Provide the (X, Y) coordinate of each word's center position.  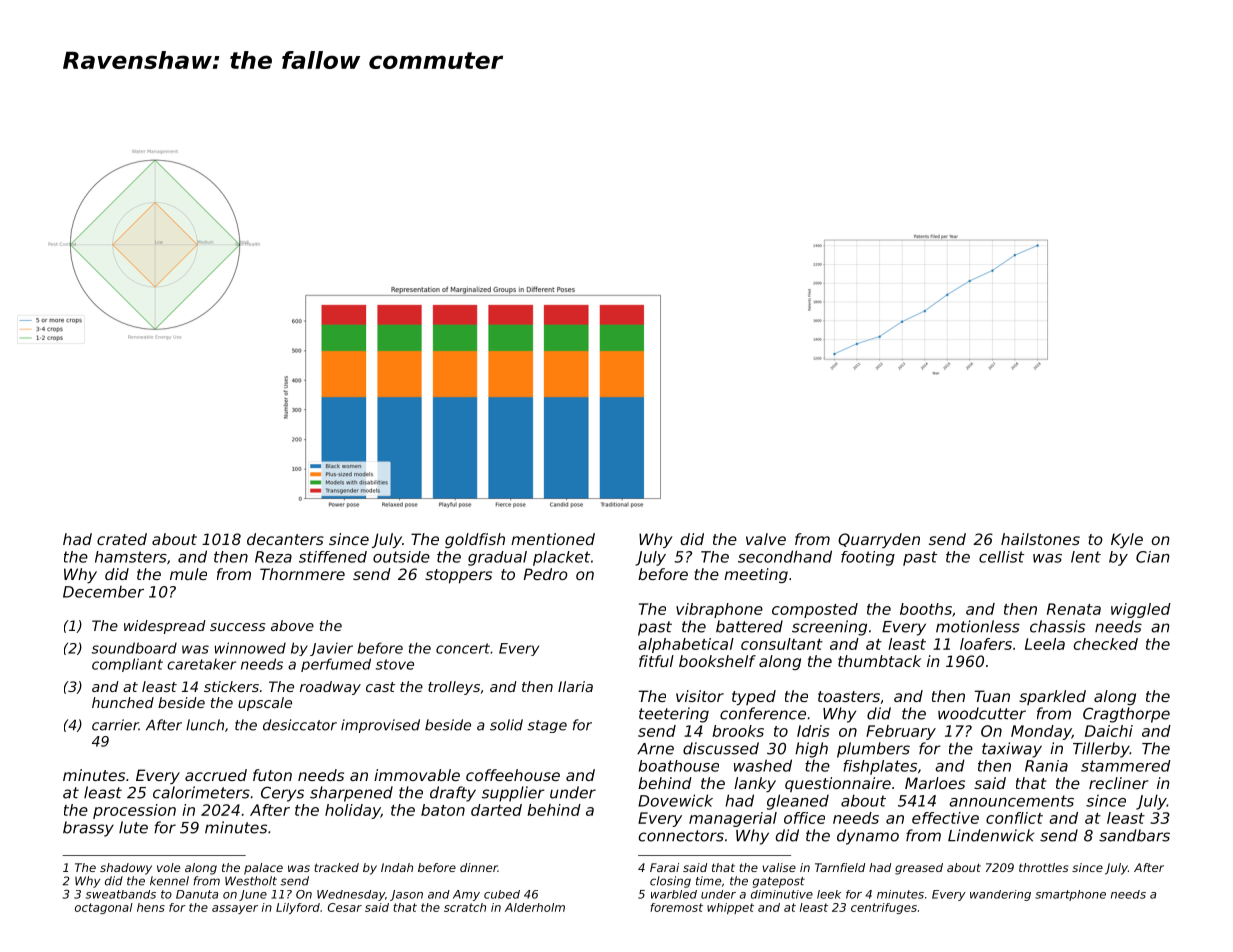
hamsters (131, 557)
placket (561, 558)
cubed (502, 894)
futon (272, 775)
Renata (1074, 609)
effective (945, 818)
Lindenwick (991, 835)
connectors (681, 836)
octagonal (104, 908)
